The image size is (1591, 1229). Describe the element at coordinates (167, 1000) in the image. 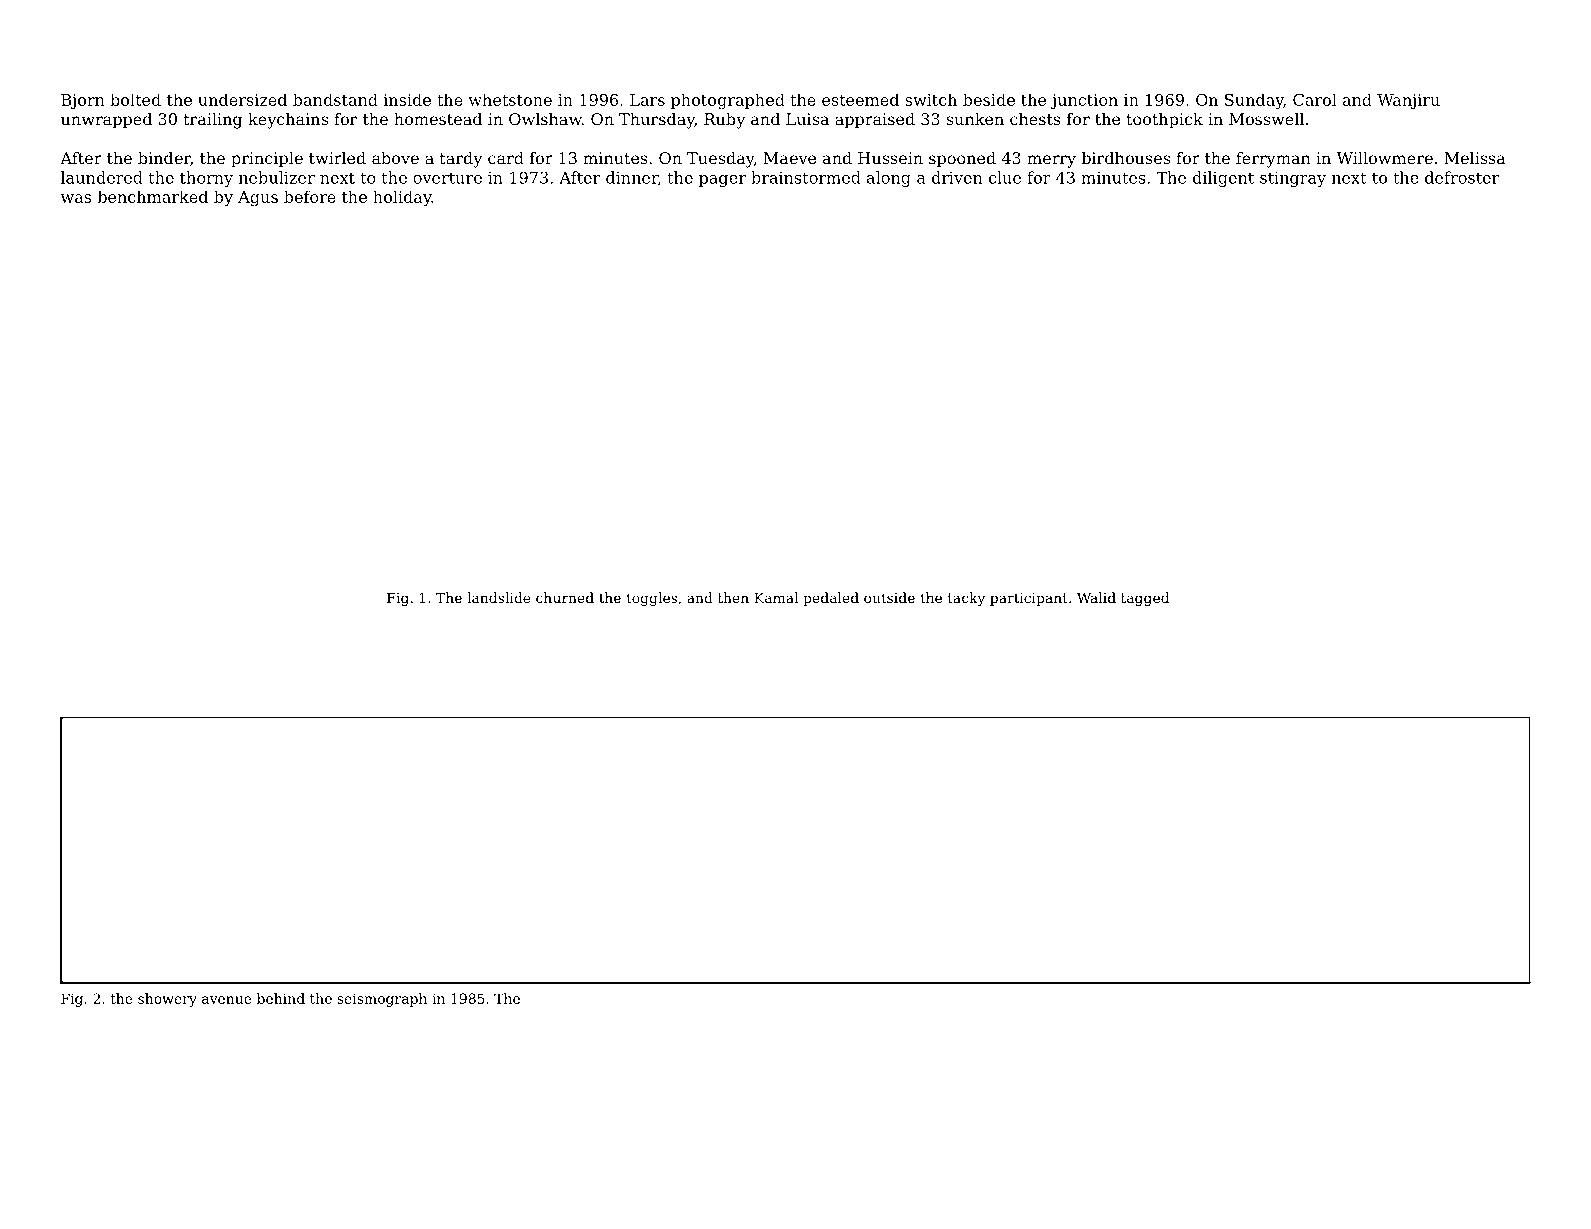

I see `showery` at that location.
